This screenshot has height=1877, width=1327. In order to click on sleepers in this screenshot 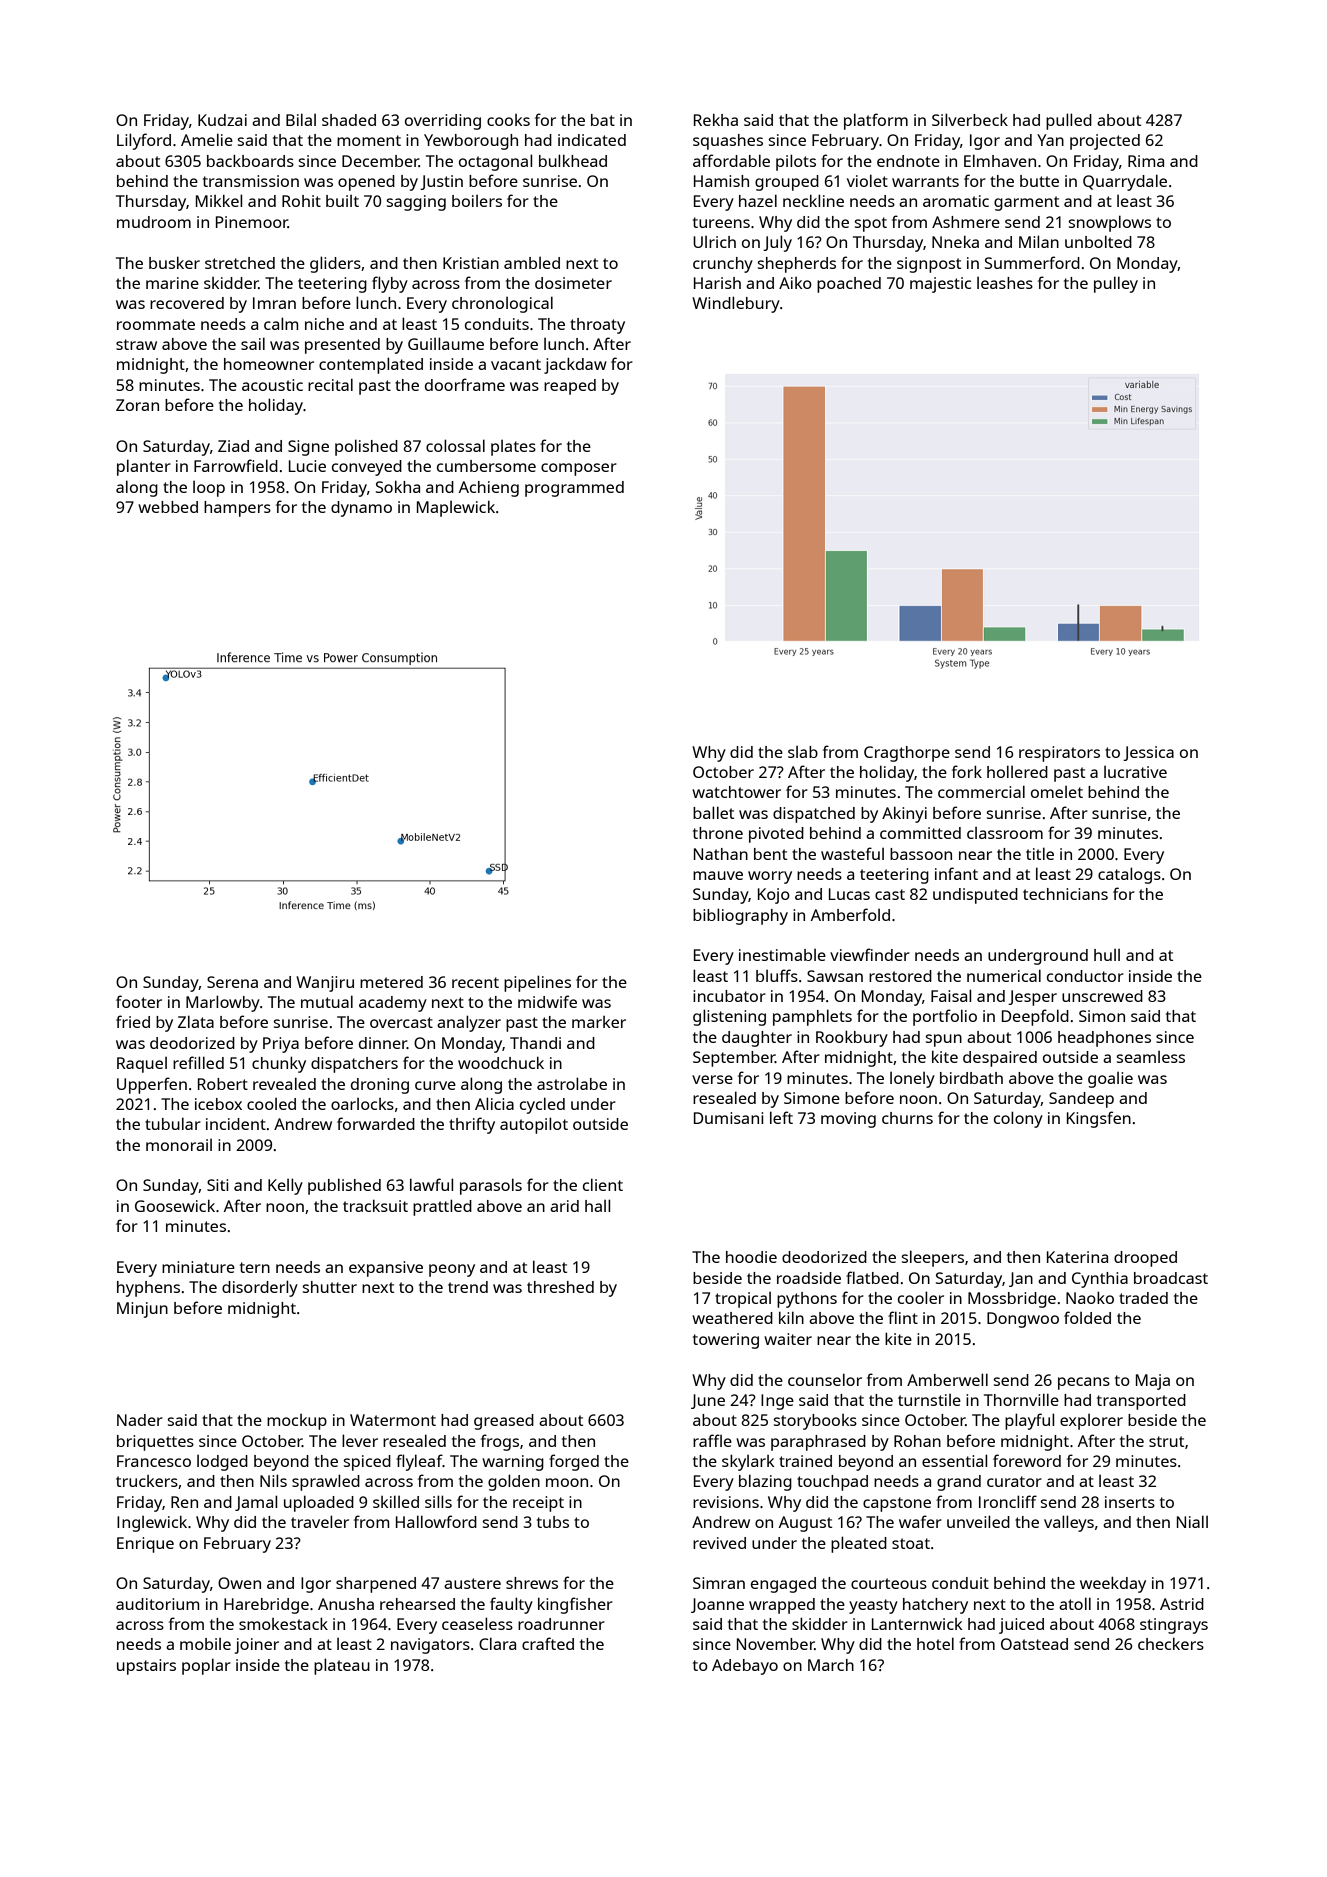, I will do `click(933, 1258)`.
